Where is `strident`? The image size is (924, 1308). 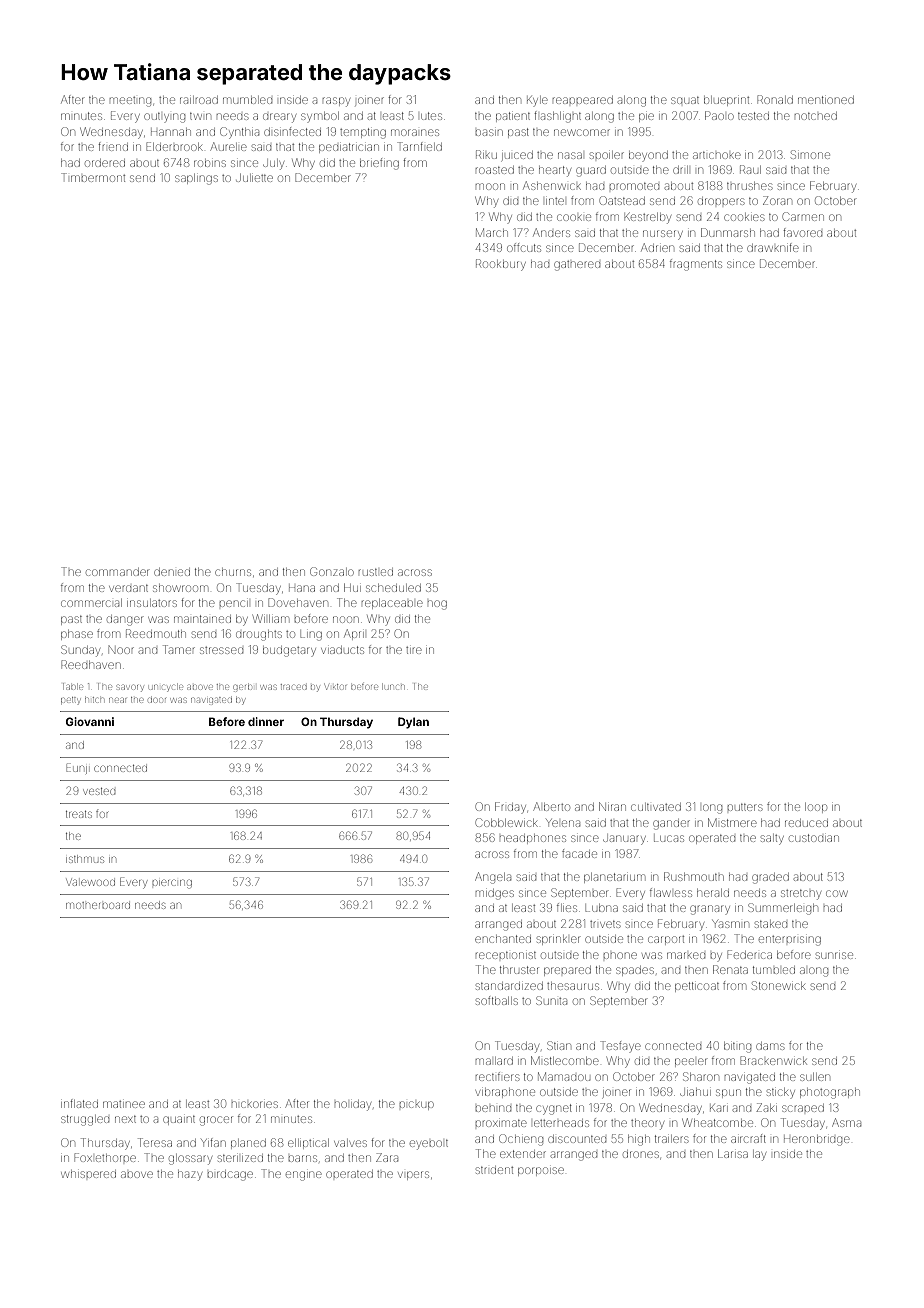 strident is located at coordinates (494, 1170).
